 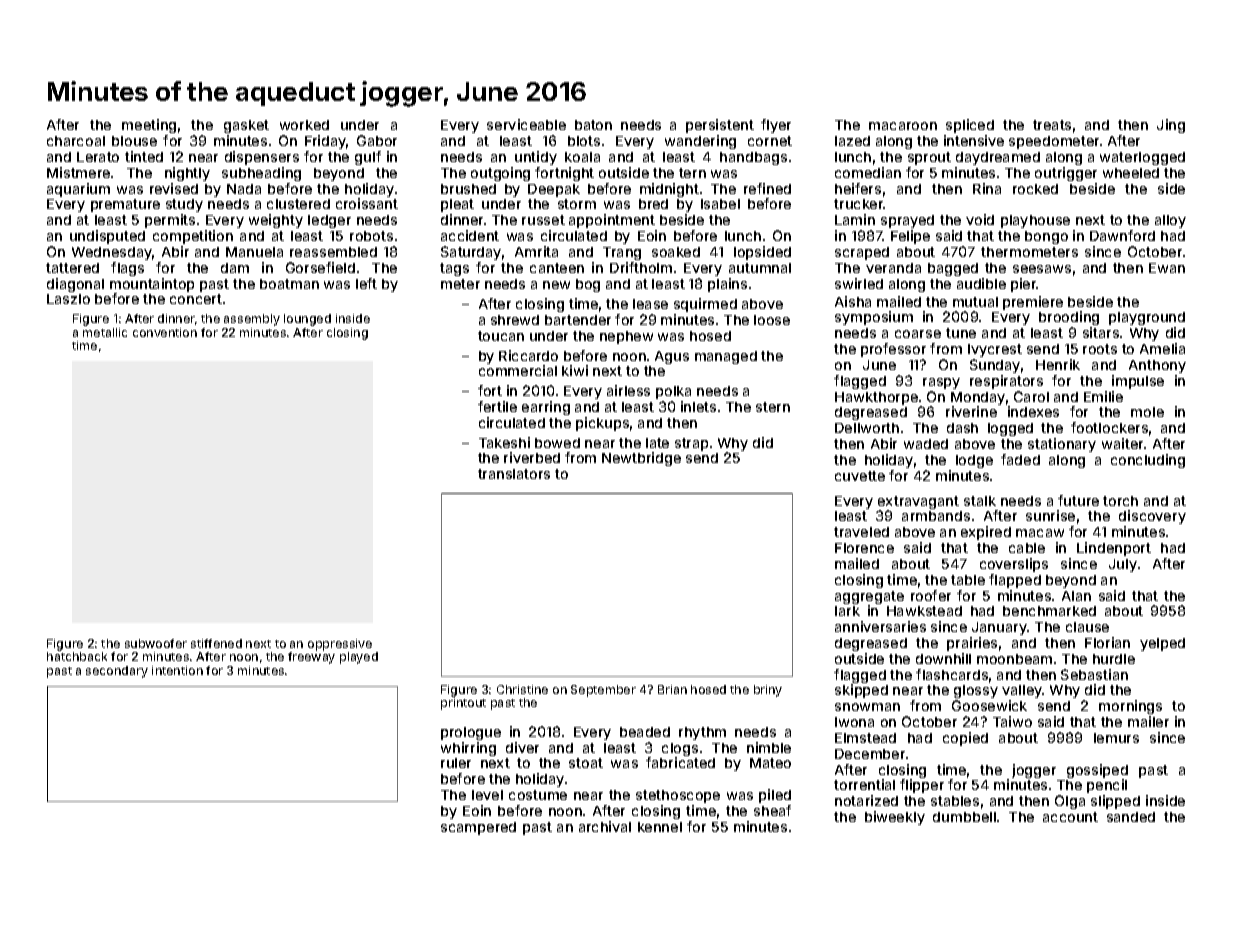 I want to click on Brian, so click(x=672, y=689).
